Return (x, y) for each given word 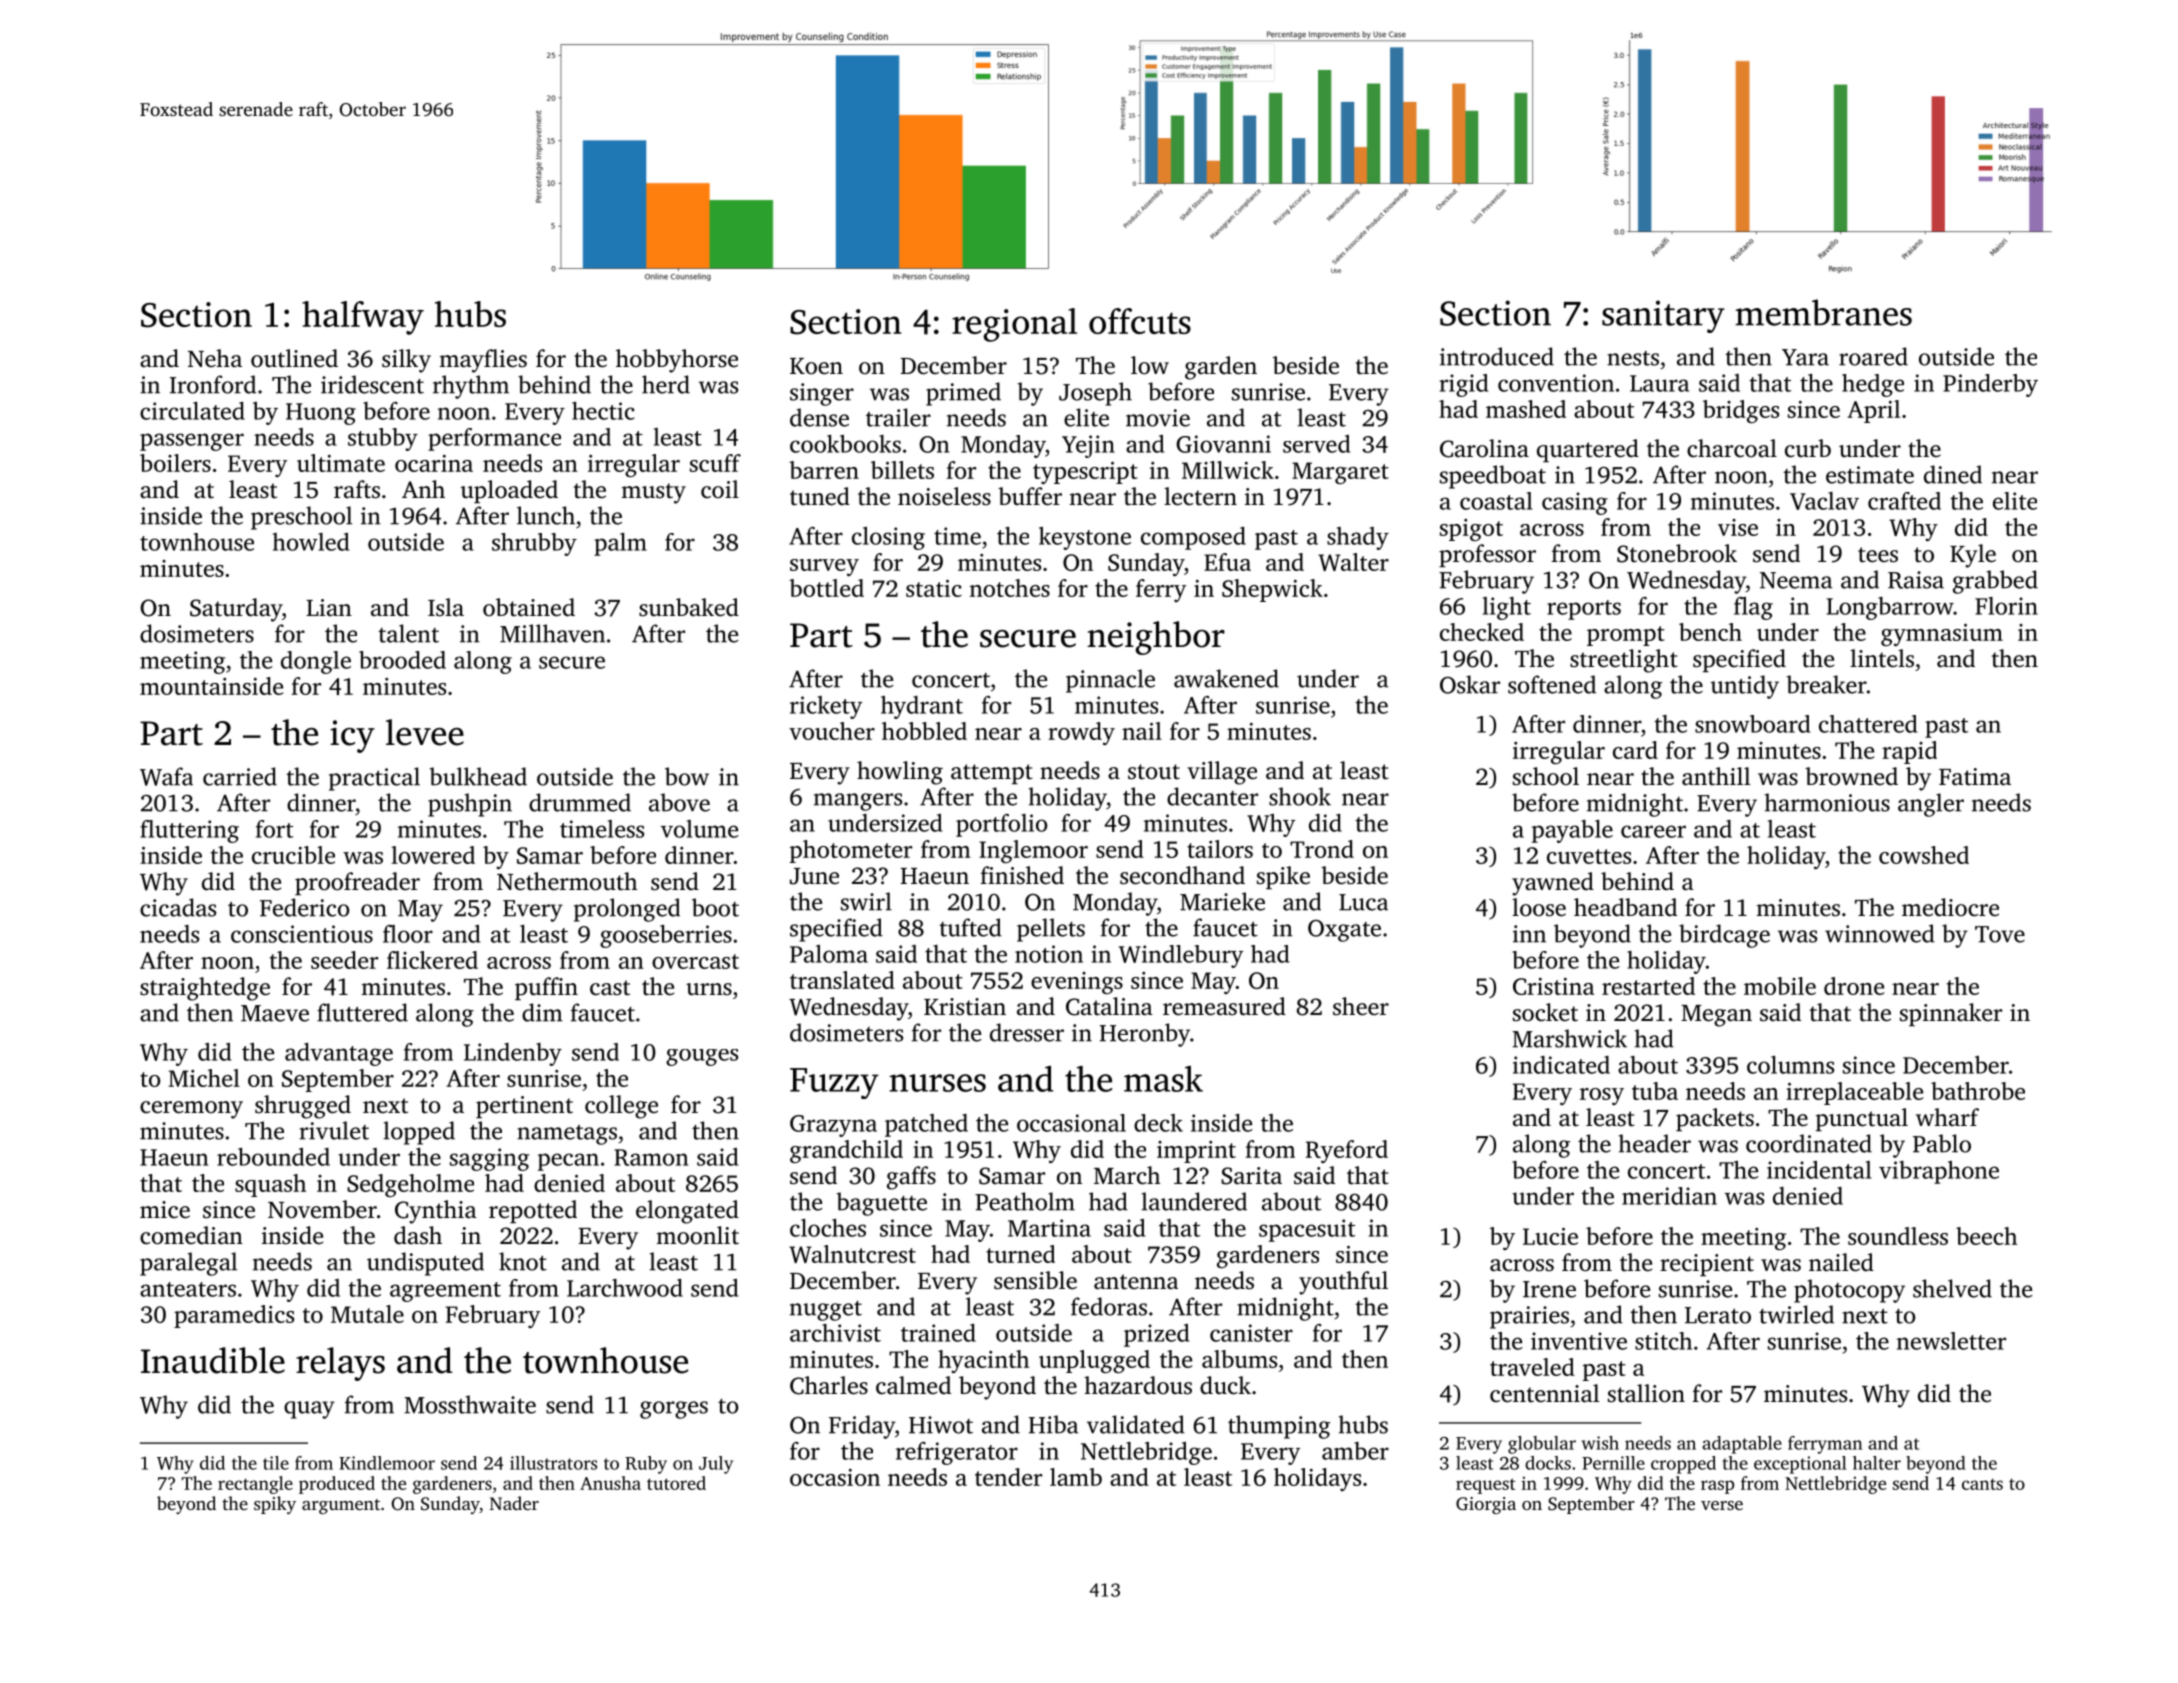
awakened (1226, 678)
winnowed (1880, 933)
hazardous (1138, 1385)
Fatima (1975, 777)
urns (709, 989)
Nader (514, 1503)
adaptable (1742, 1445)
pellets (1051, 930)
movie (1158, 418)
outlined (294, 358)
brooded (402, 660)
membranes (1823, 312)
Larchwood (625, 1288)
